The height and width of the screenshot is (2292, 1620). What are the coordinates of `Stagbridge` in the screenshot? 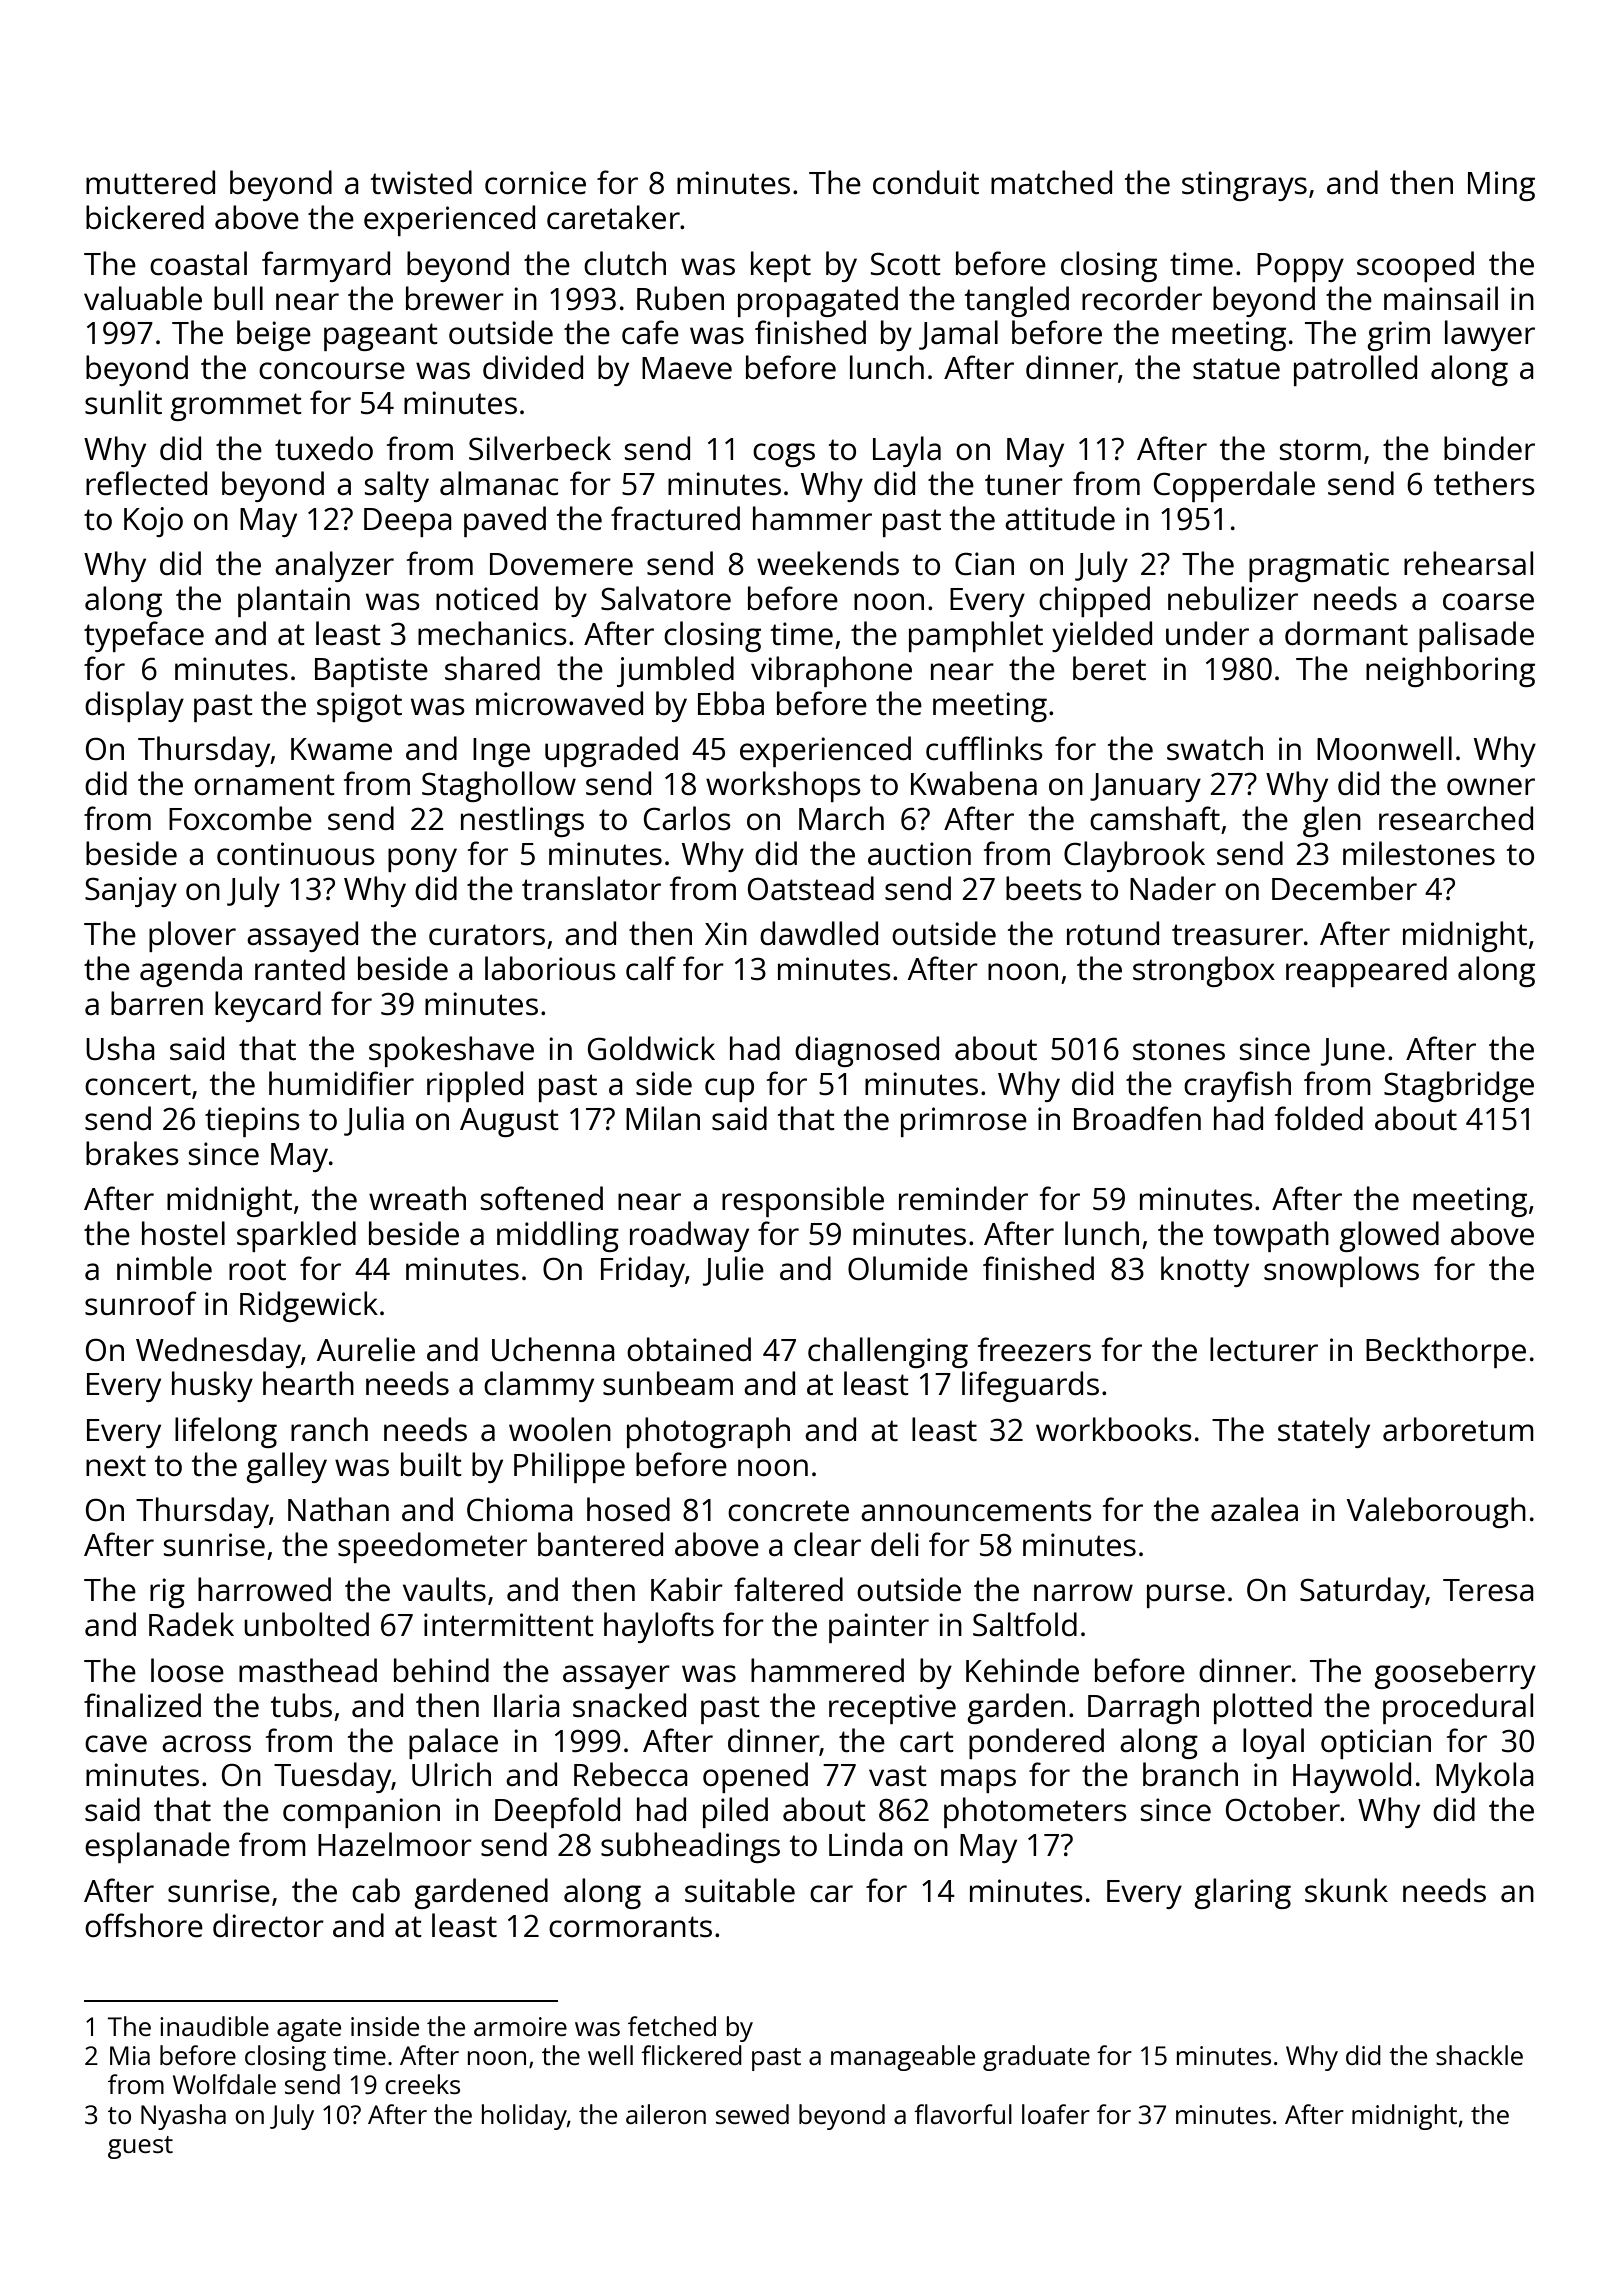 It's located at (1459, 1086).
